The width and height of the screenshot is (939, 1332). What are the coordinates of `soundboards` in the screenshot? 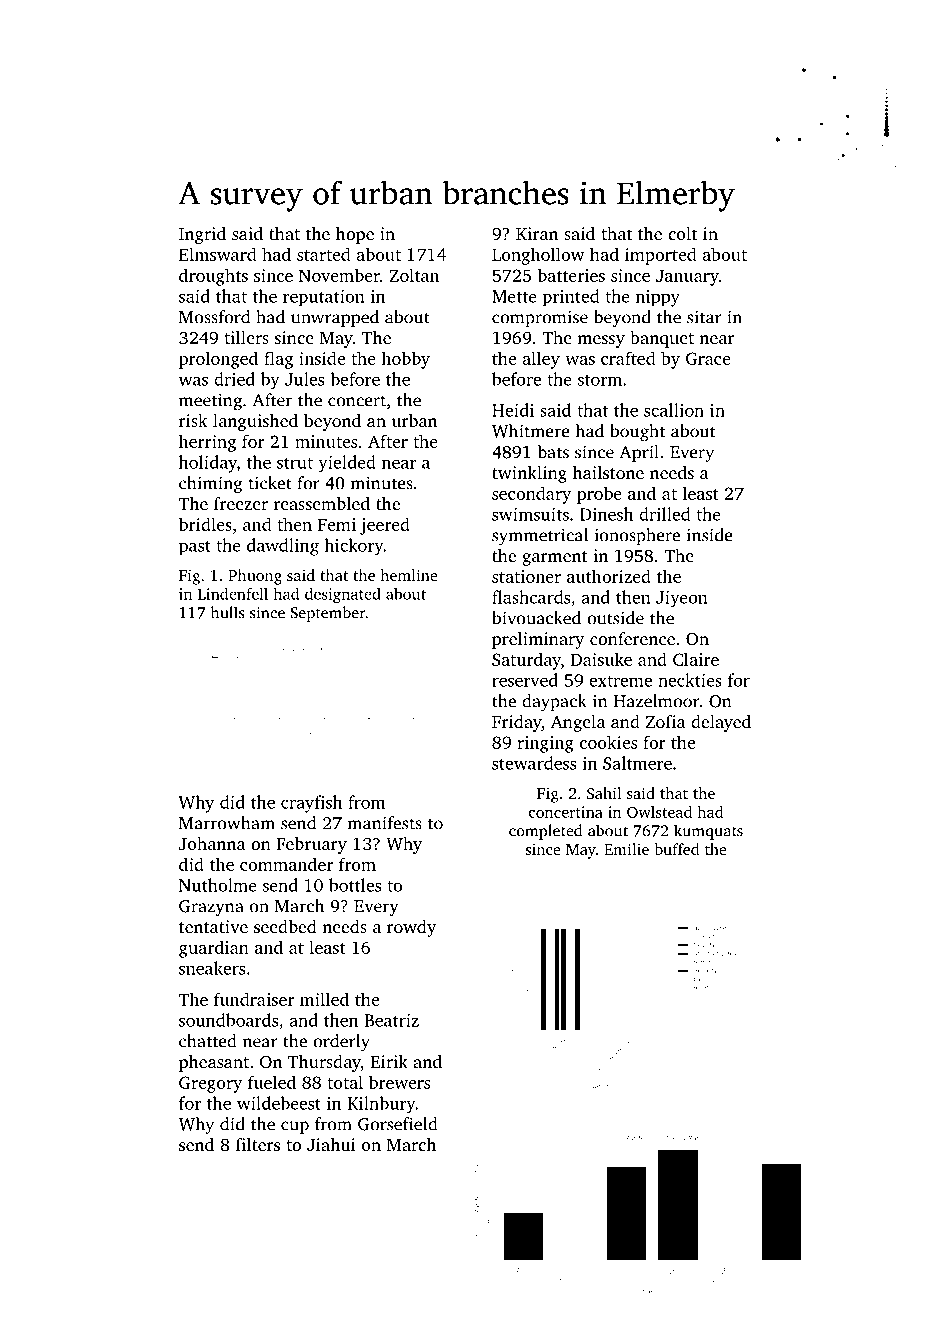 It's located at (228, 1020).
